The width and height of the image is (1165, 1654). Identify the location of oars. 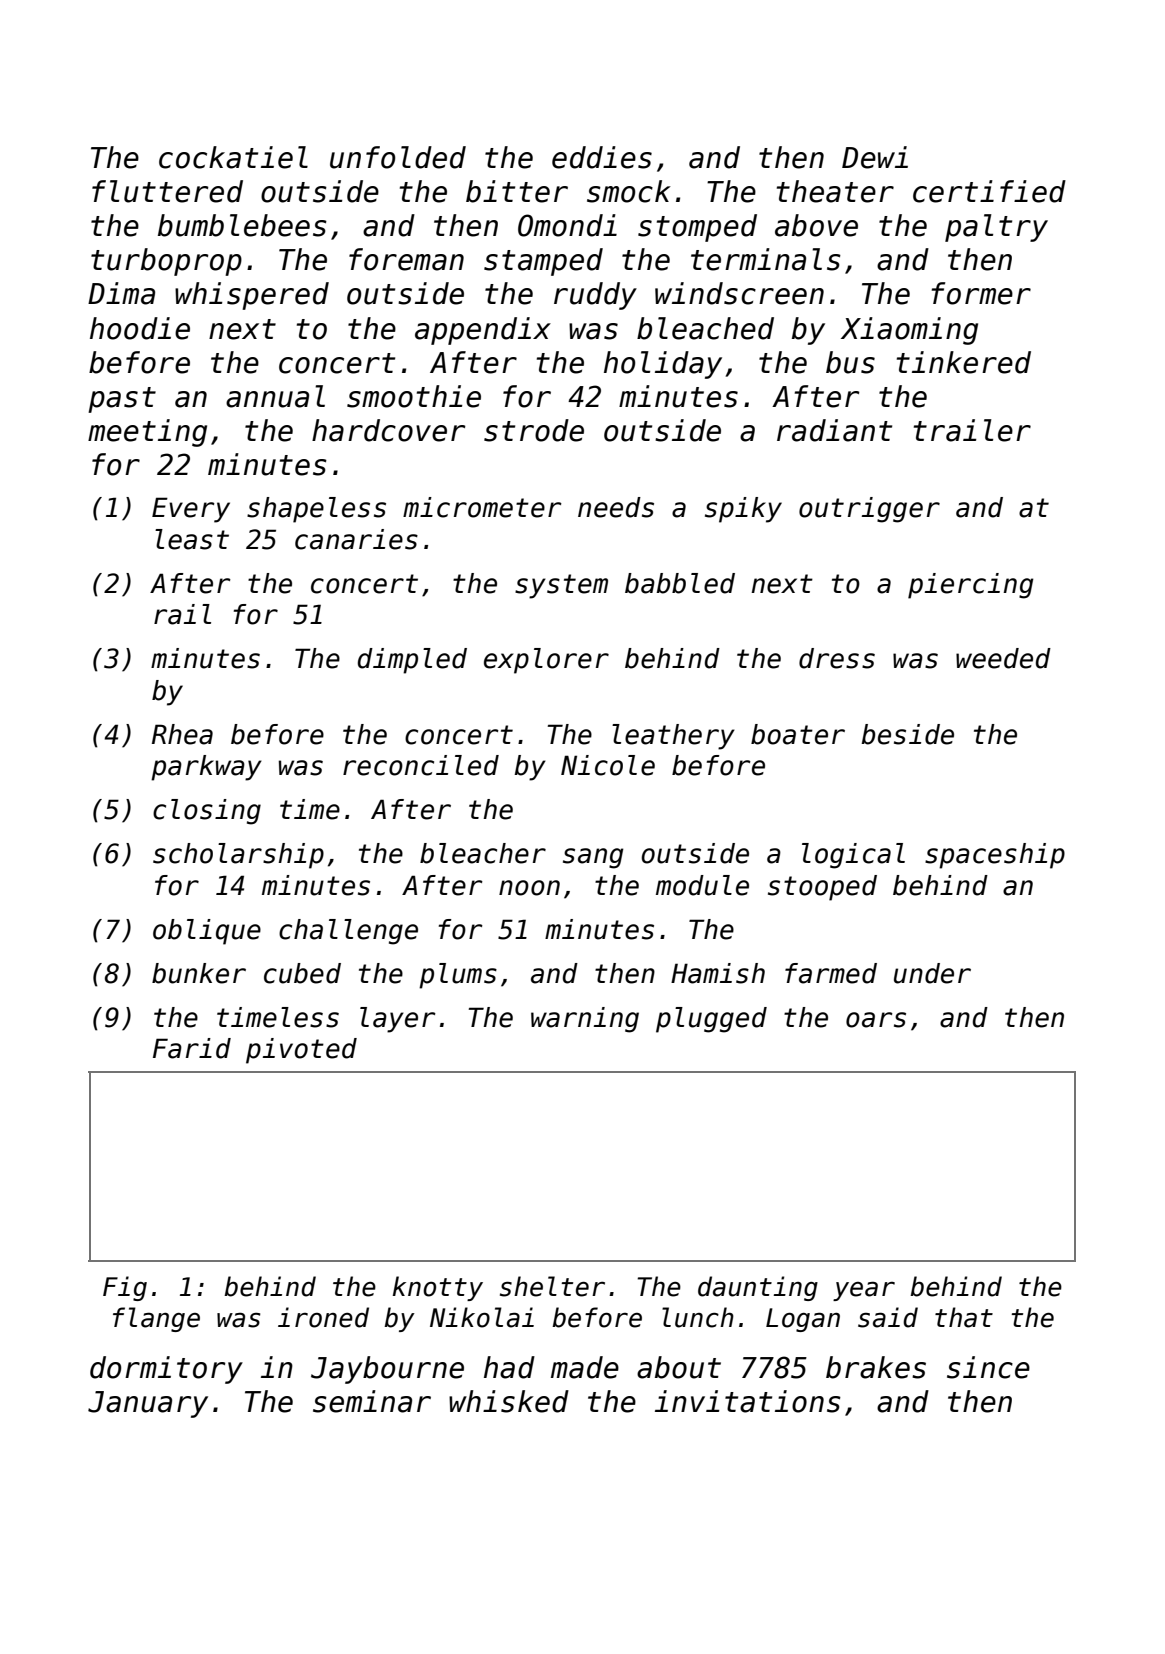
(876, 1020).
